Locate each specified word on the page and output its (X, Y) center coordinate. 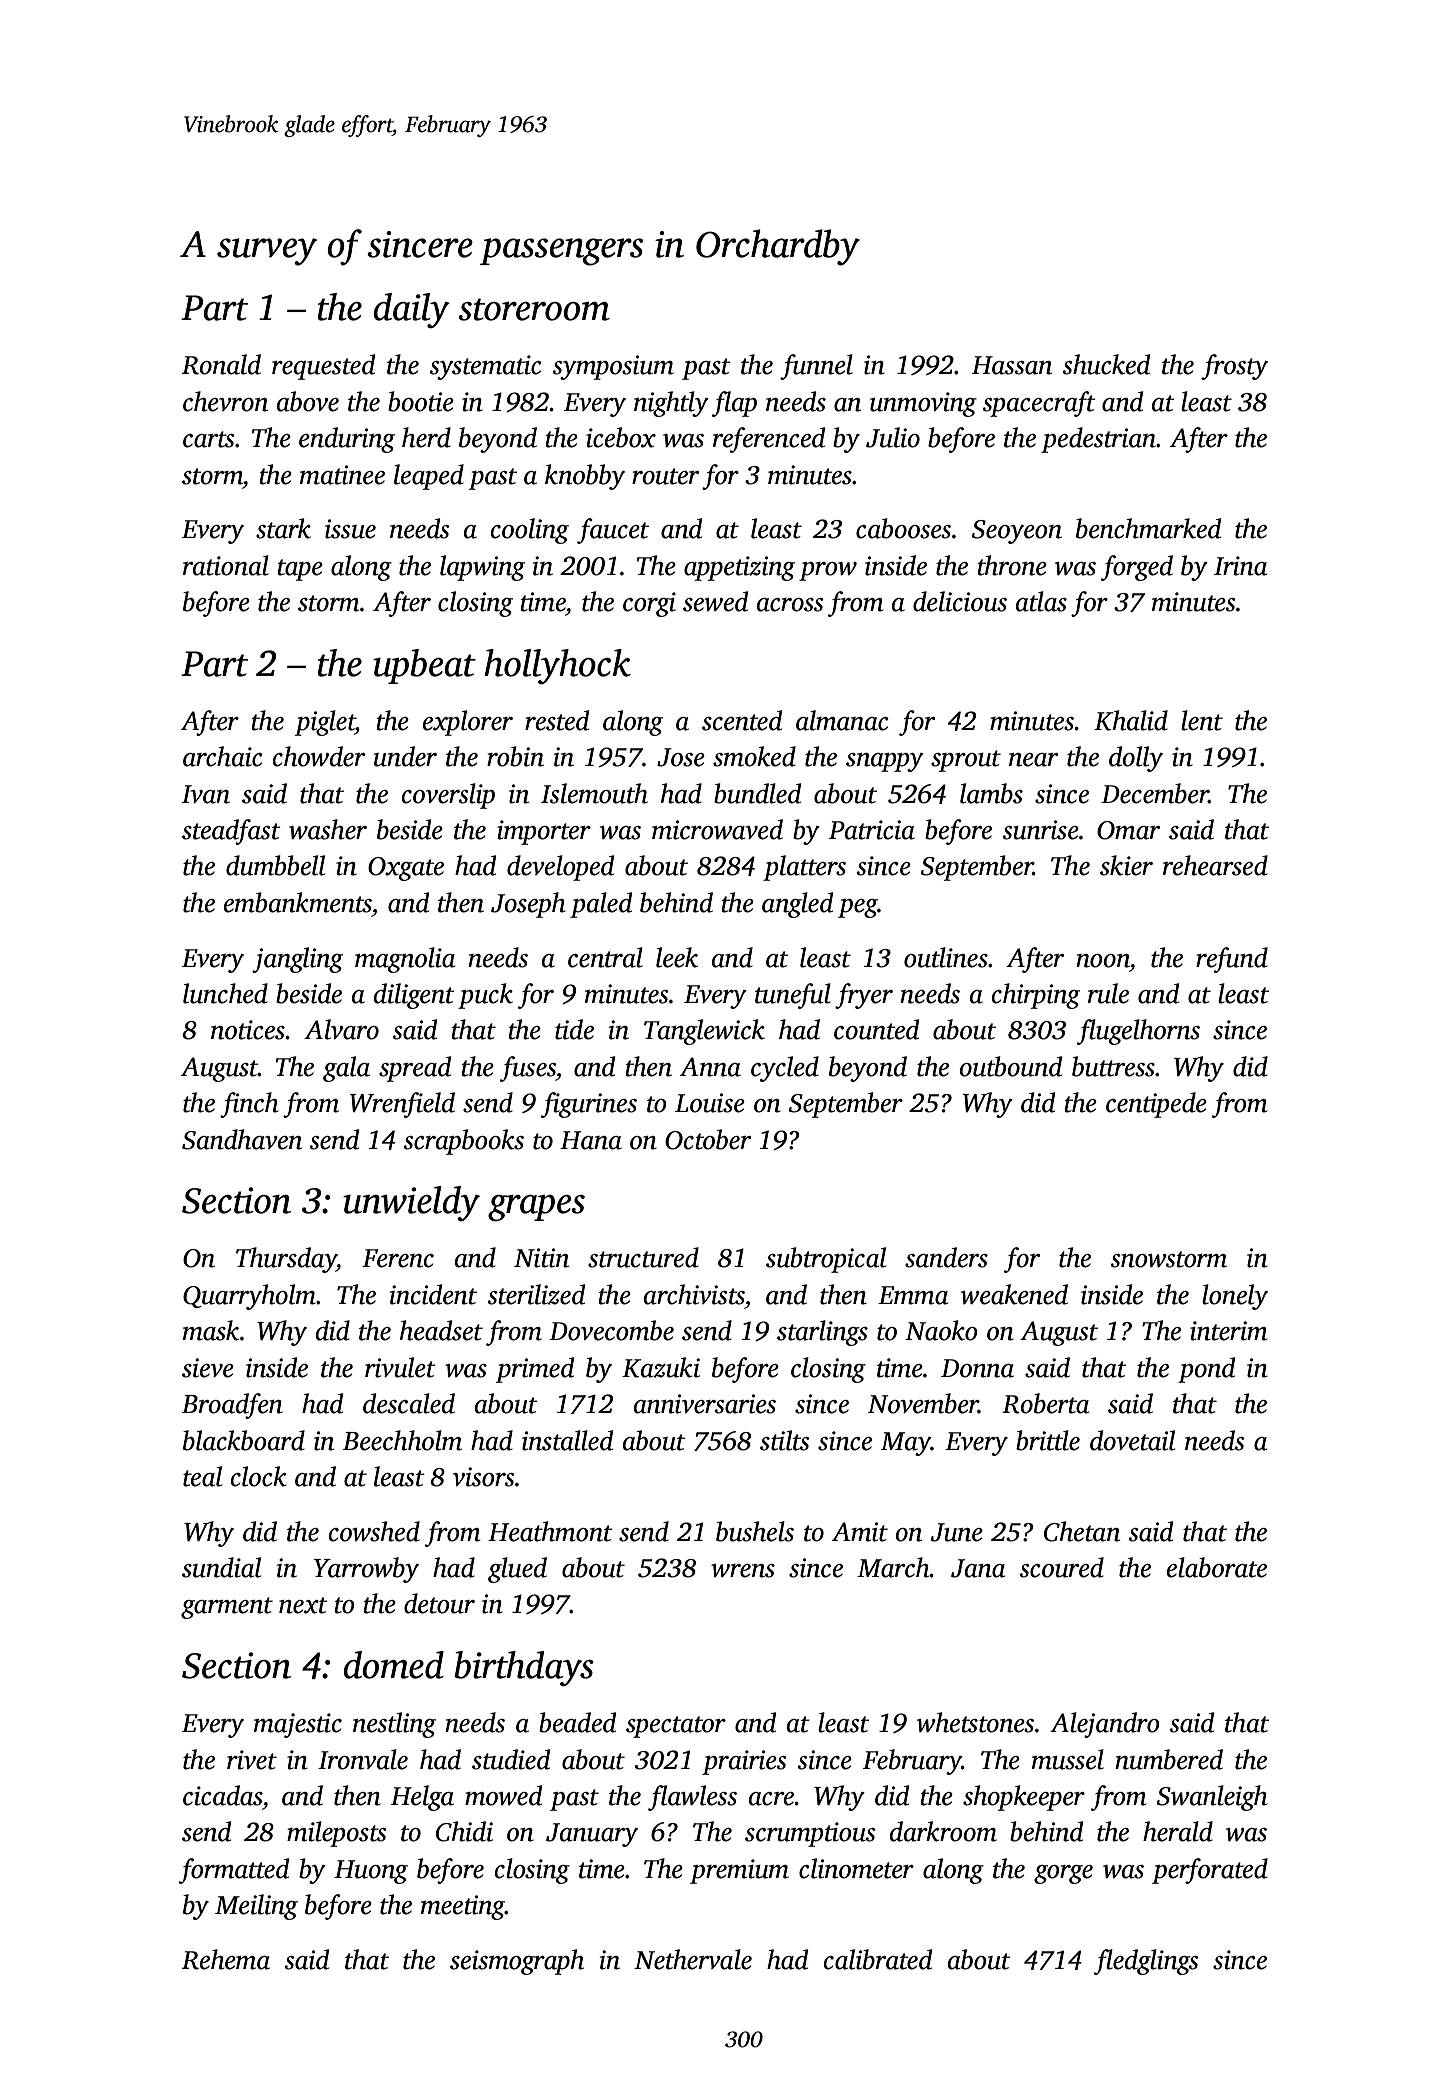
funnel (816, 367)
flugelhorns (1138, 1032)
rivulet (400, 1367)
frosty (1234, 367)
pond (1206, 1370)
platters (804, 868)
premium (739, 1871)
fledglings (1146, 1962)
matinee (342, 475)
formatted (234, 1871)
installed (567, 1440)
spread (415, 1069)
